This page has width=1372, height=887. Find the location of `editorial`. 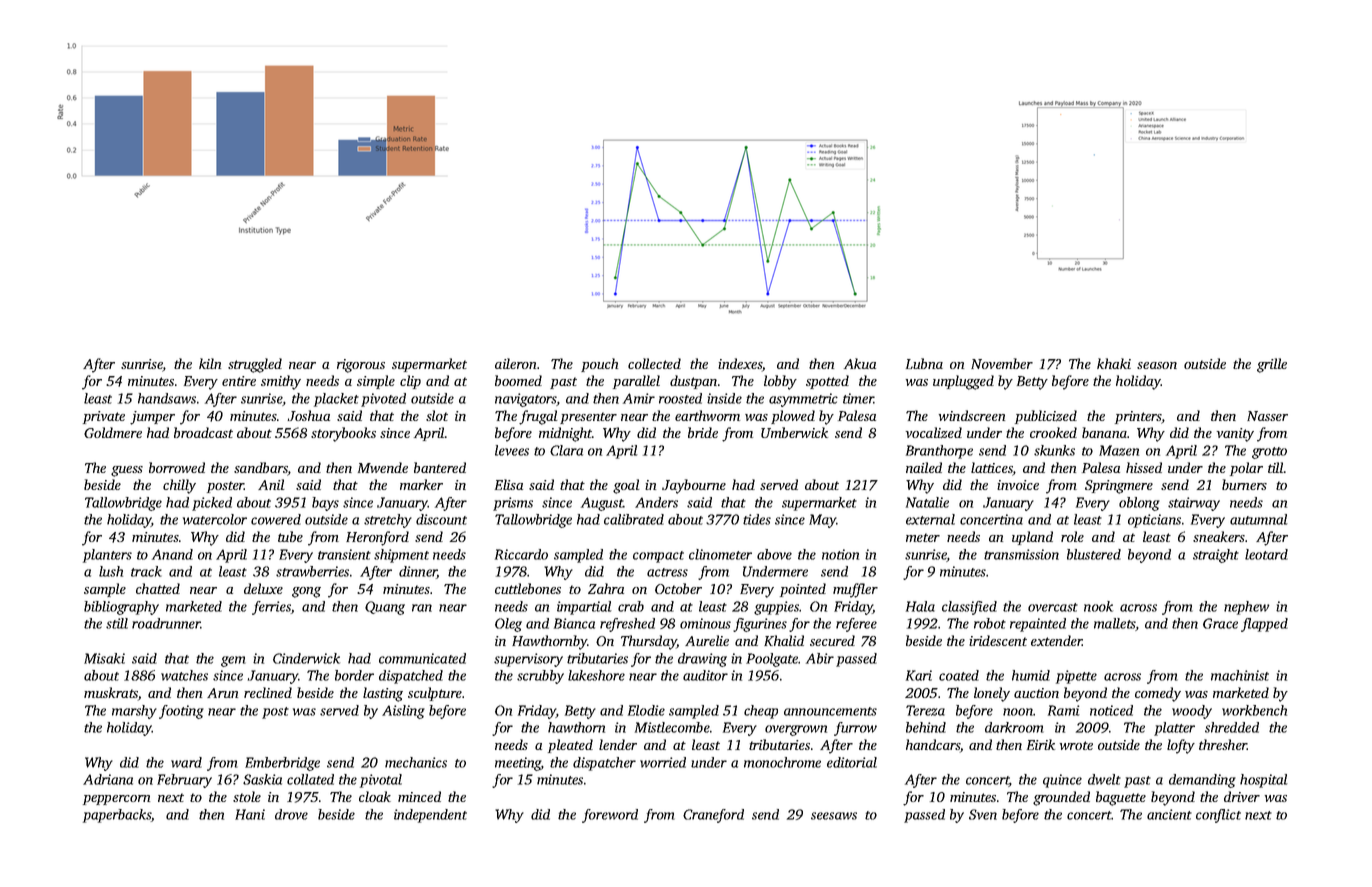

editorial is located at coordinates (852, 762).
